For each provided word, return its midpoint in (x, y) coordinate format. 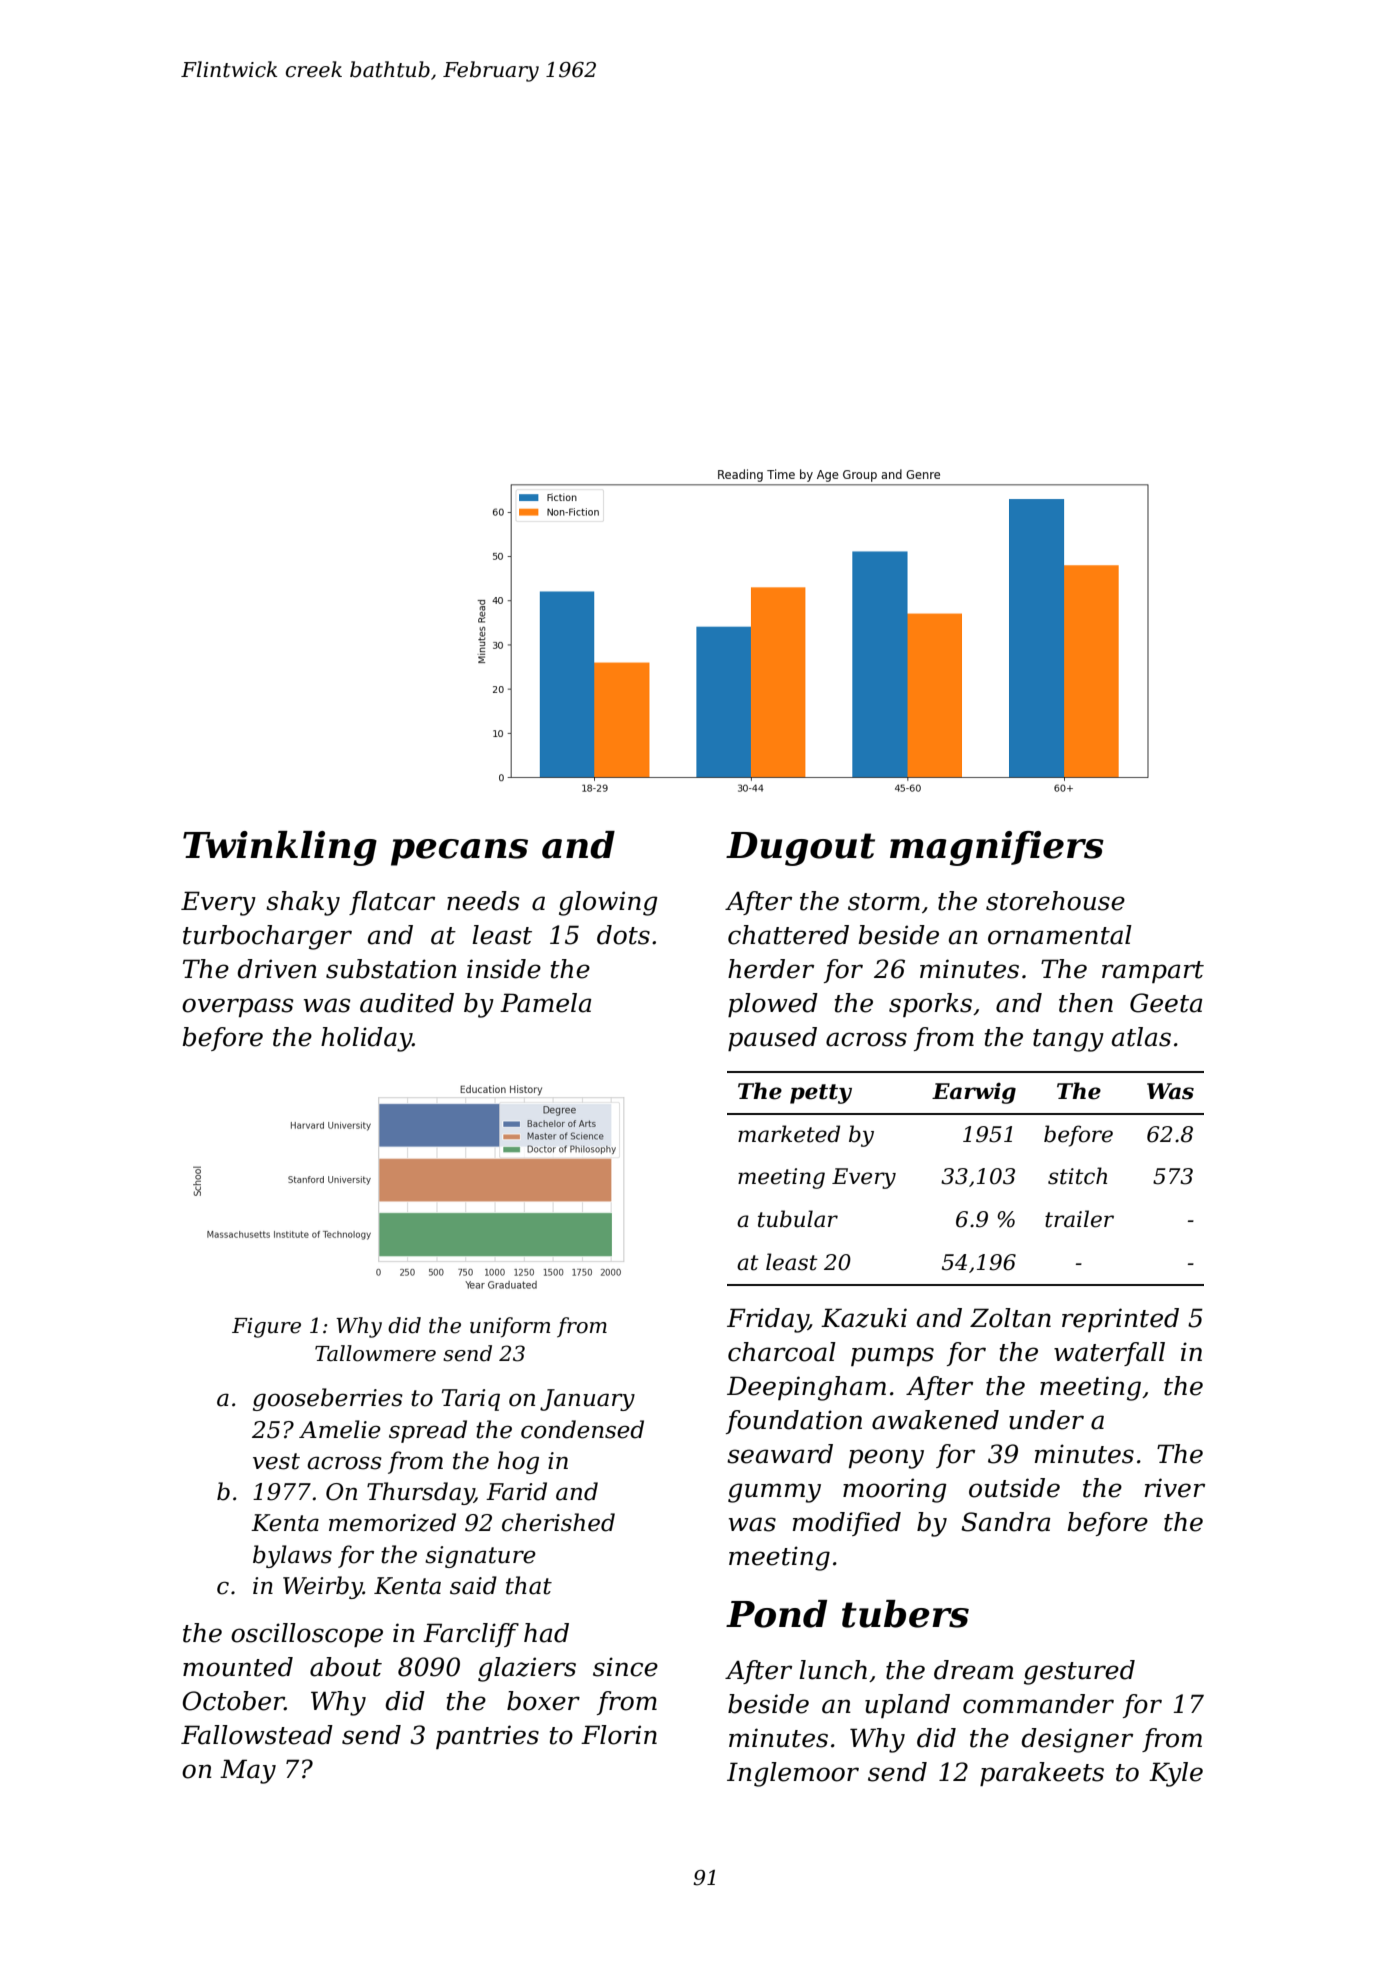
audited (407, 1003)
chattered (788, 935)
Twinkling (280, 848)
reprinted (1120, 1320)
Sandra (1005, 1522)
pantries (487, 1737)
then (1086, 1003)
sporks (930, 1005)
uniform (510, 1327)
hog (518, 1462)
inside (504, 969)
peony (886, 1459)
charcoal (782, 1352)
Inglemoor (793, 1774)
